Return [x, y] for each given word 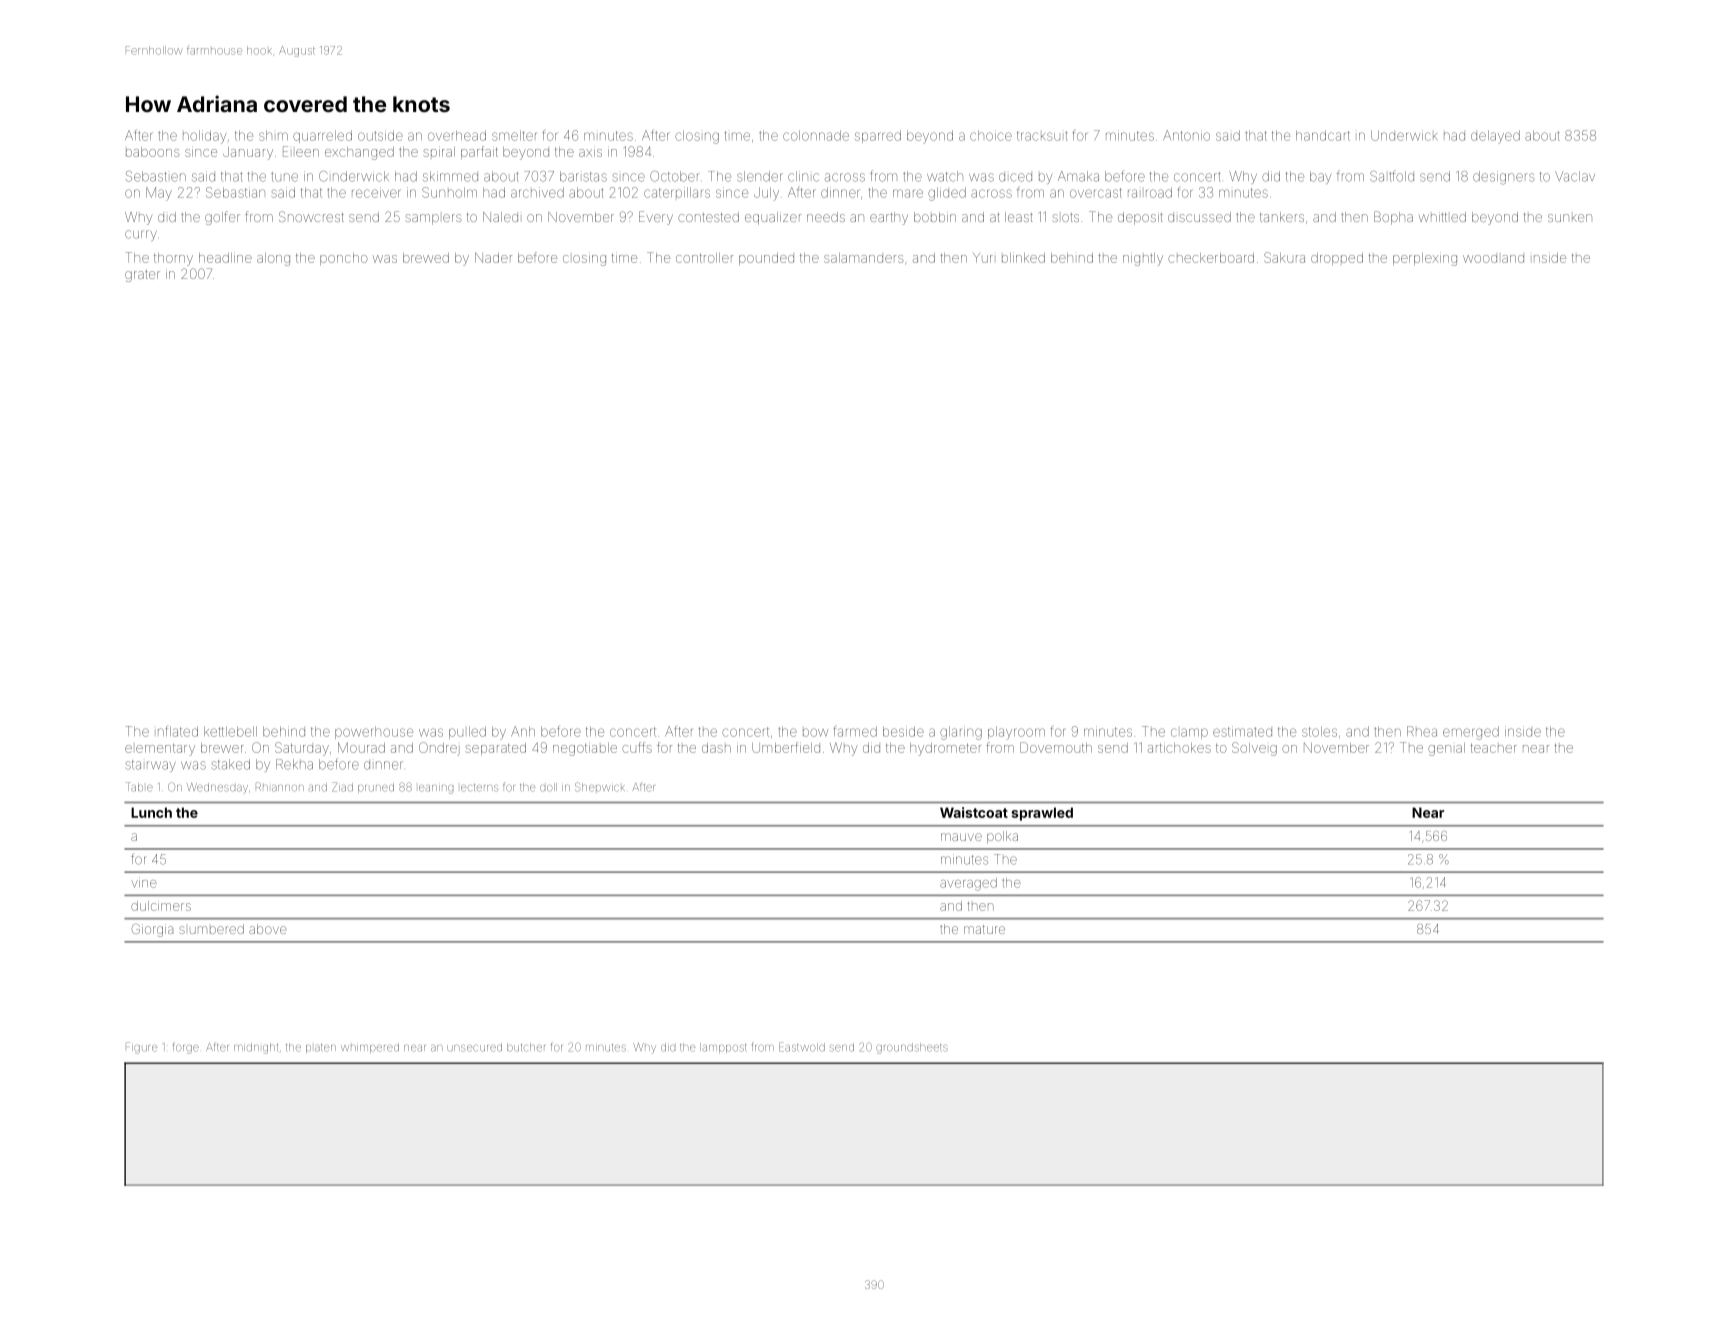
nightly [1143, 259]
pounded [766, 259]
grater [142, 276]
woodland [1493, 259]
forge [186, 1048]
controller [704, 258]
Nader [493, 257]
